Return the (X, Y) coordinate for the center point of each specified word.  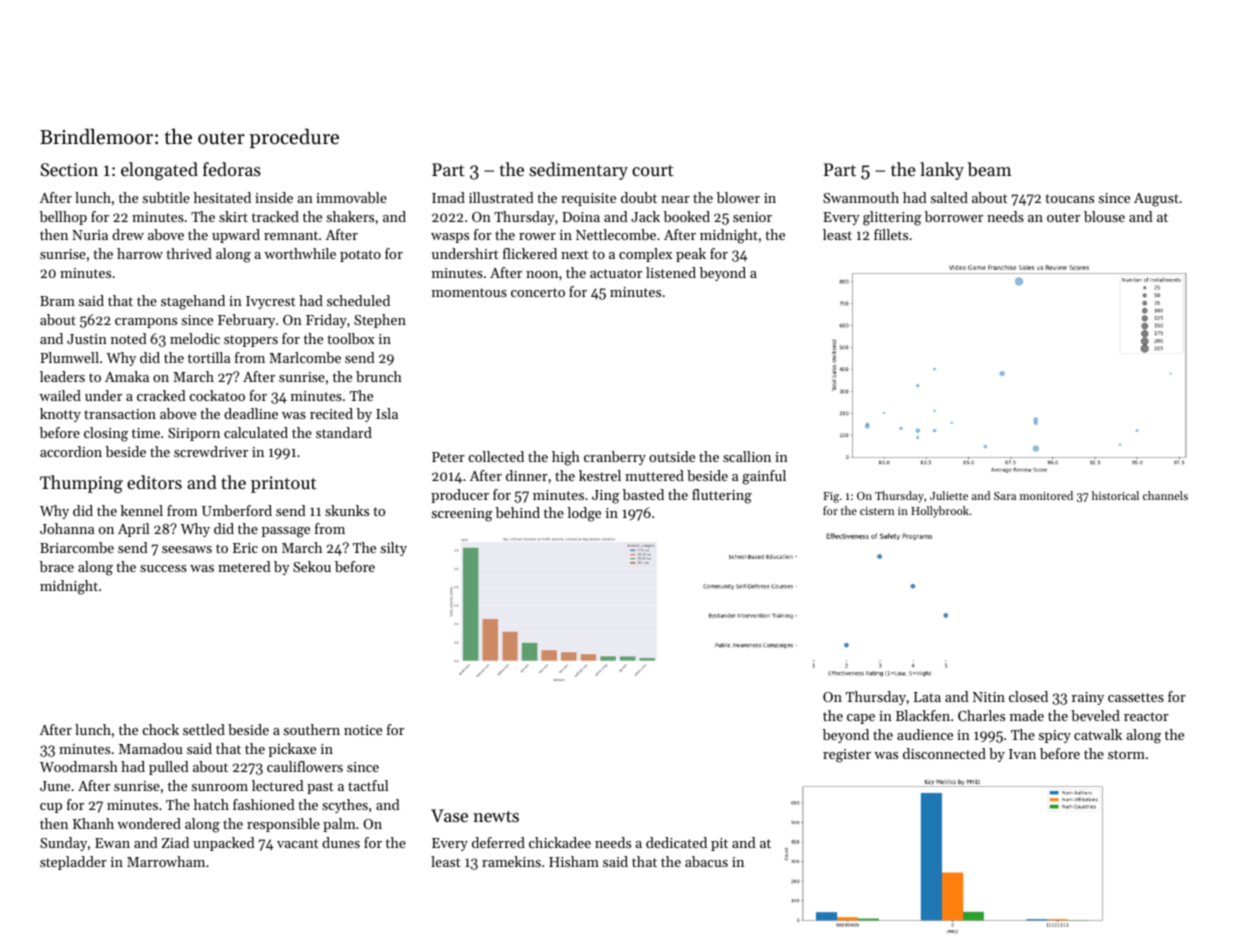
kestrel (600, 475)
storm (1126, 754)
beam (989, 169)
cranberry (615, 458)
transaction (120, 414)
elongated (159, 171)
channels (1165, 495)
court (653, 170)
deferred (498, 842)
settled (204, 729)
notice (363, 730)
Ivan (1022, 754)
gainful (764, 477)
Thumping (81, 484)
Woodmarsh (79, 766)
